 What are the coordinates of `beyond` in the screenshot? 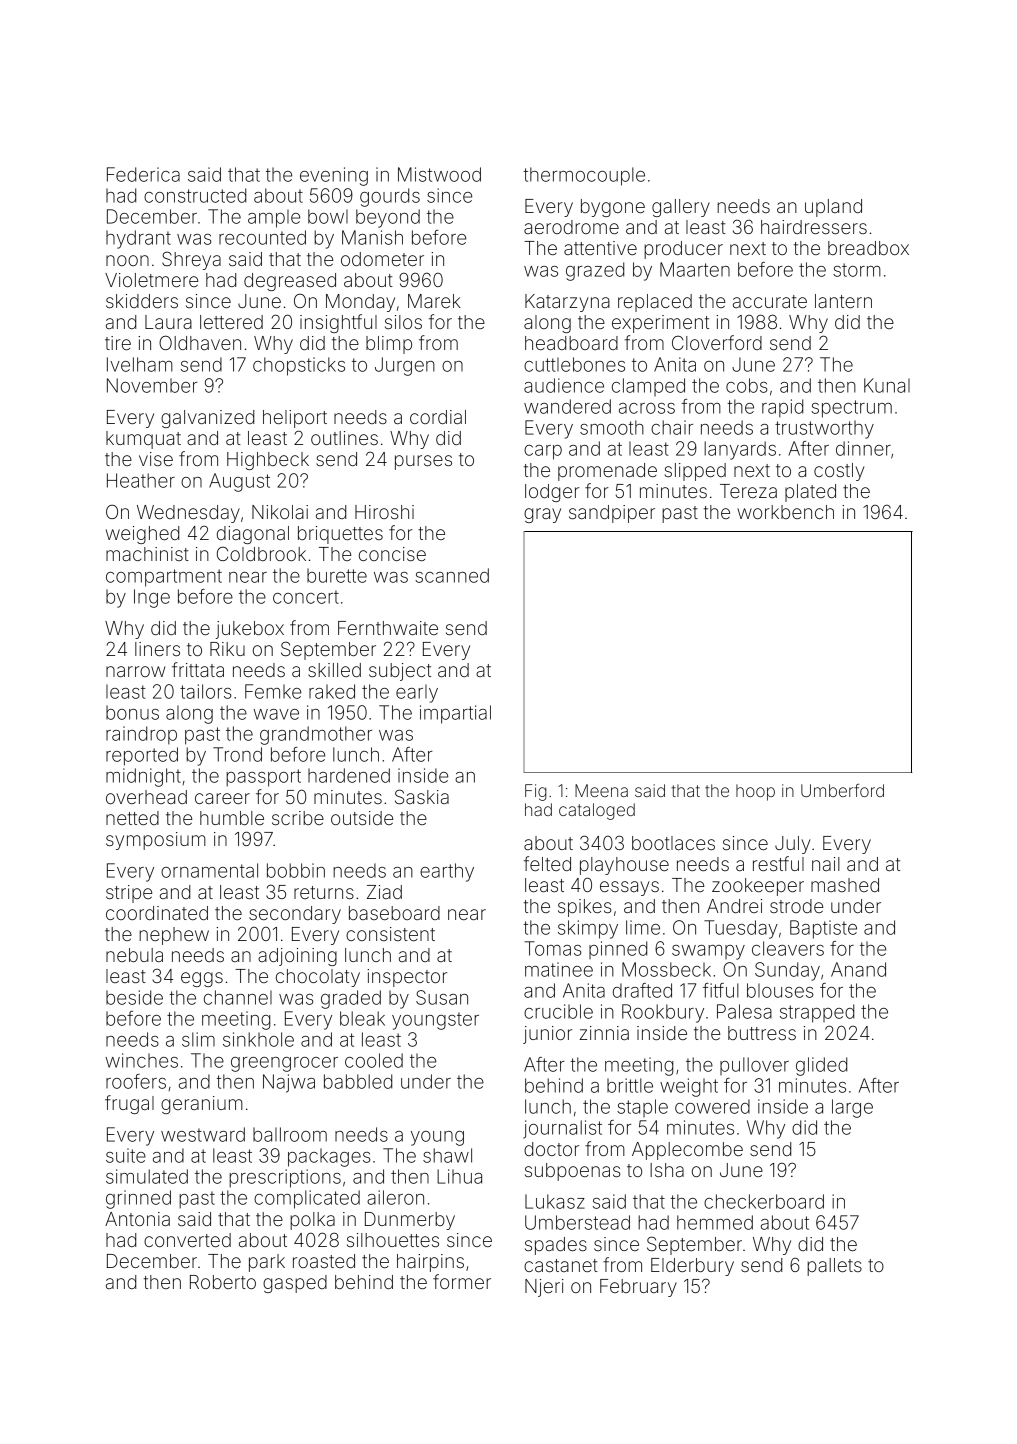 It's located at (388, 218).
